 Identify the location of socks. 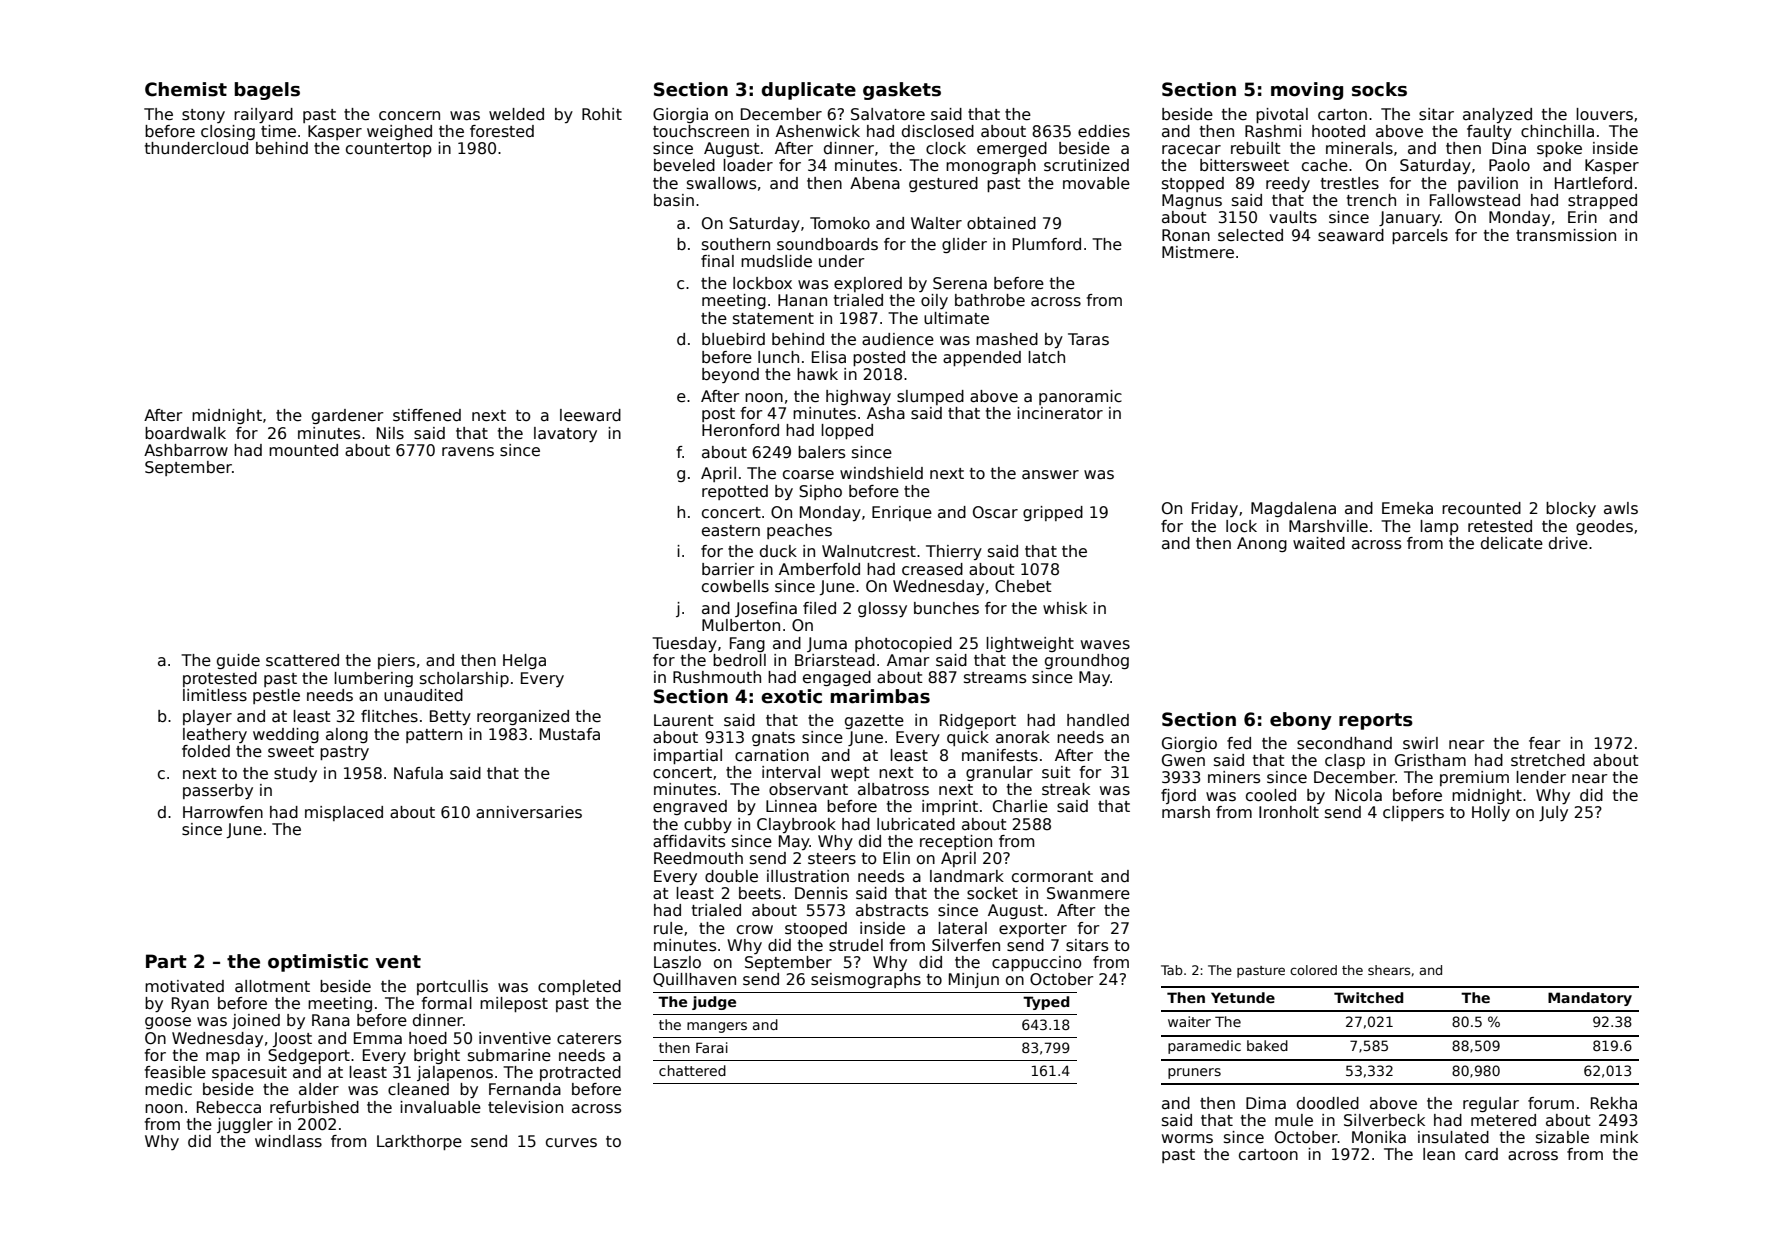
(1379, 89).
